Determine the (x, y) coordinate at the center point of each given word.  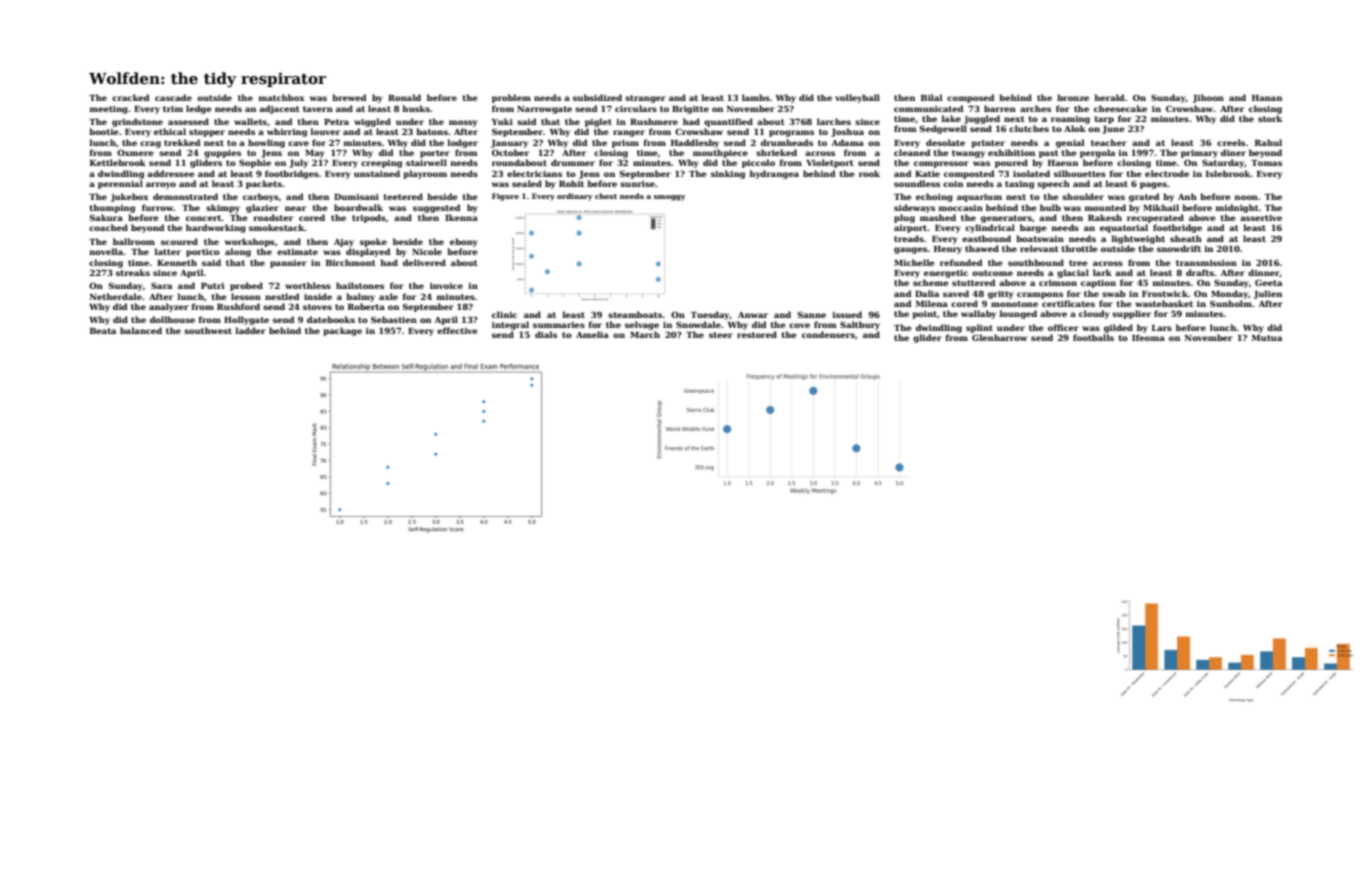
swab (1114, 293)
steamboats (635, 314)
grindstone (137, 122)
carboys (261, 197)
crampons (1040, 295)
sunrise (637, 184)
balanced (141, 330)
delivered (424, 262)
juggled (982, 119)
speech (1053, 184)
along (238, 252)
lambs (756, 97)
